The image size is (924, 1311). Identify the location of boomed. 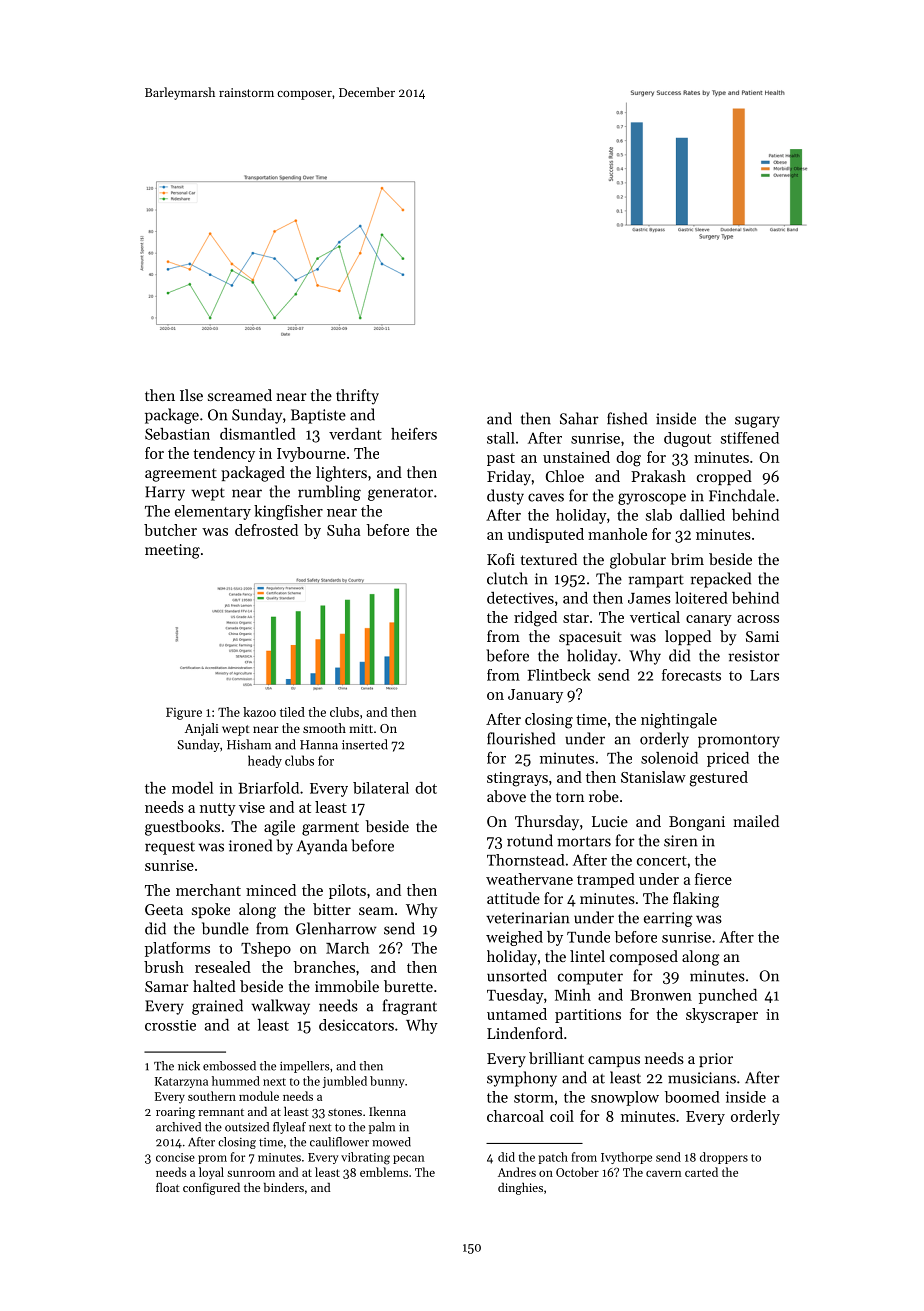
(692, 1097).
